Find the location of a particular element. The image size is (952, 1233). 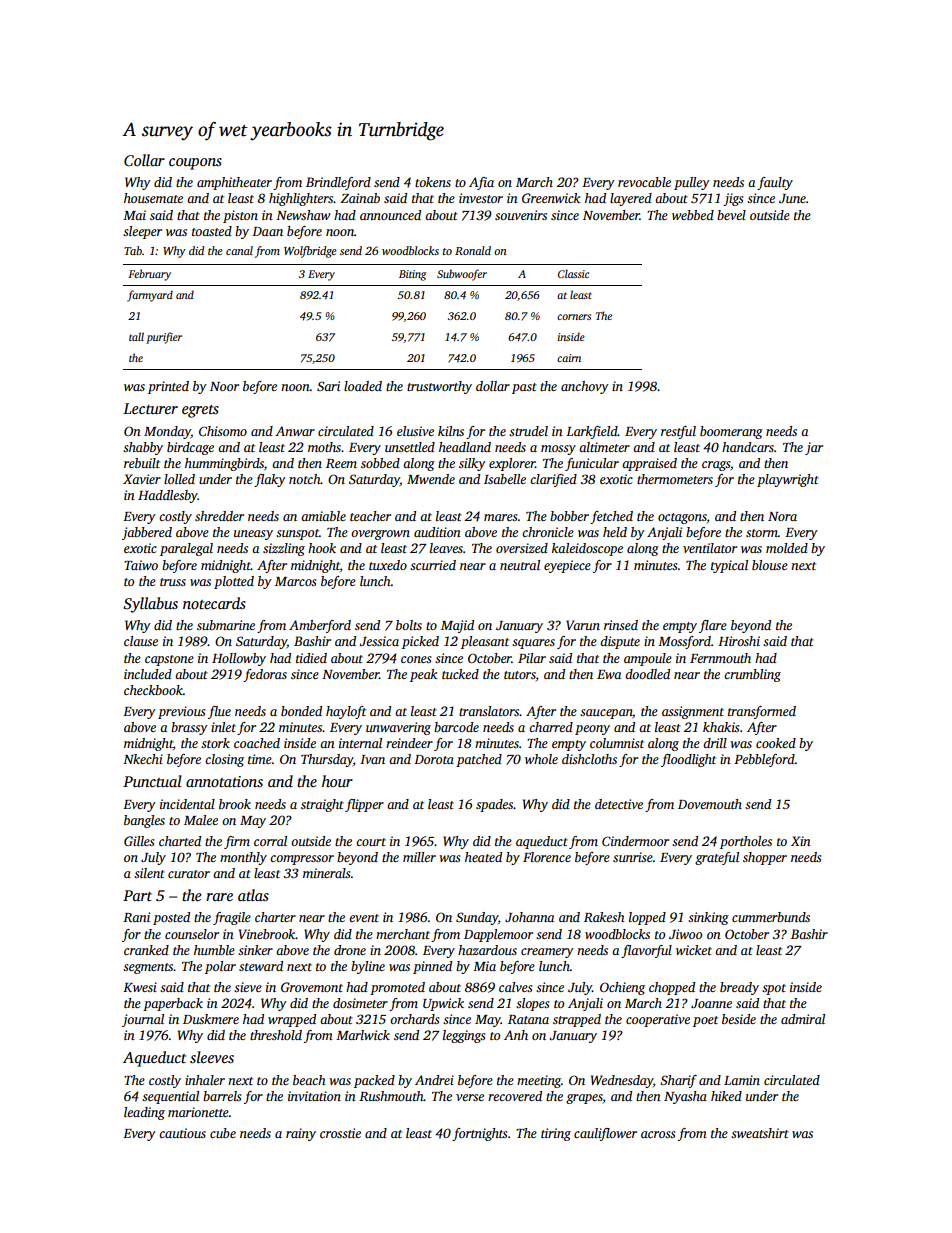

faulty is located at coordinates (775, 183).
